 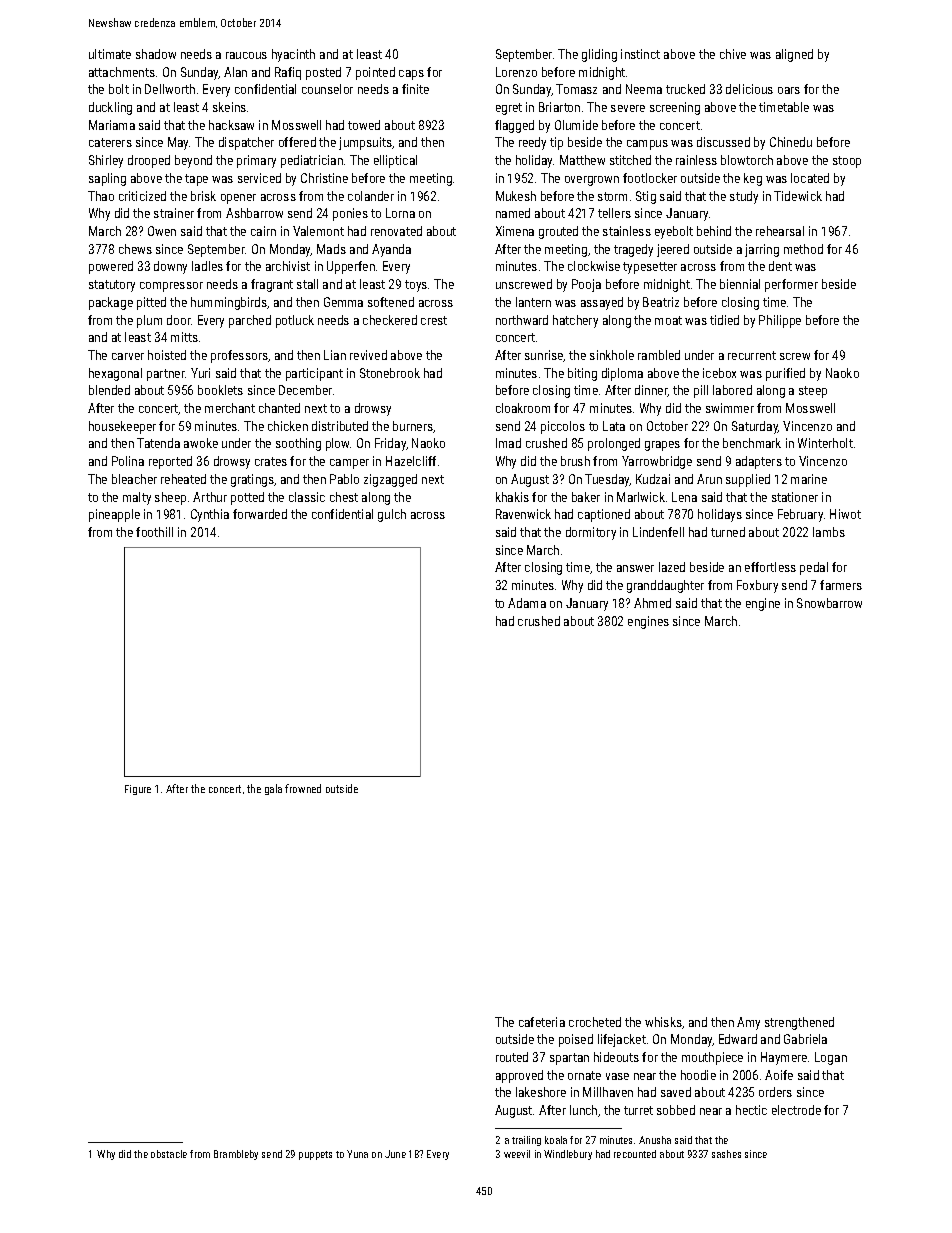 I want to click on hexagonal, so click(x=115, y=374).
